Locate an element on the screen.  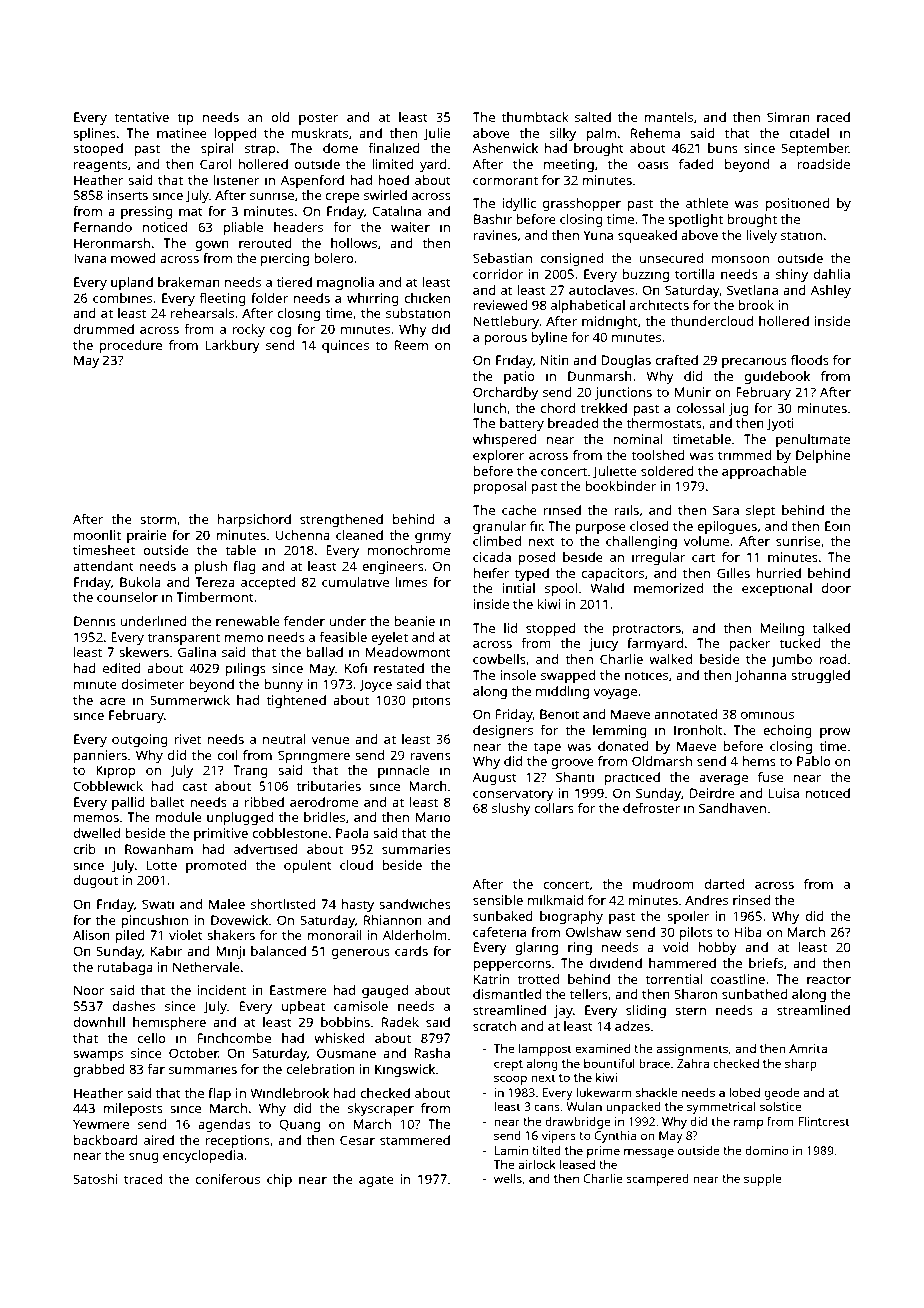
reagents is located at coordinates (100, 166).
